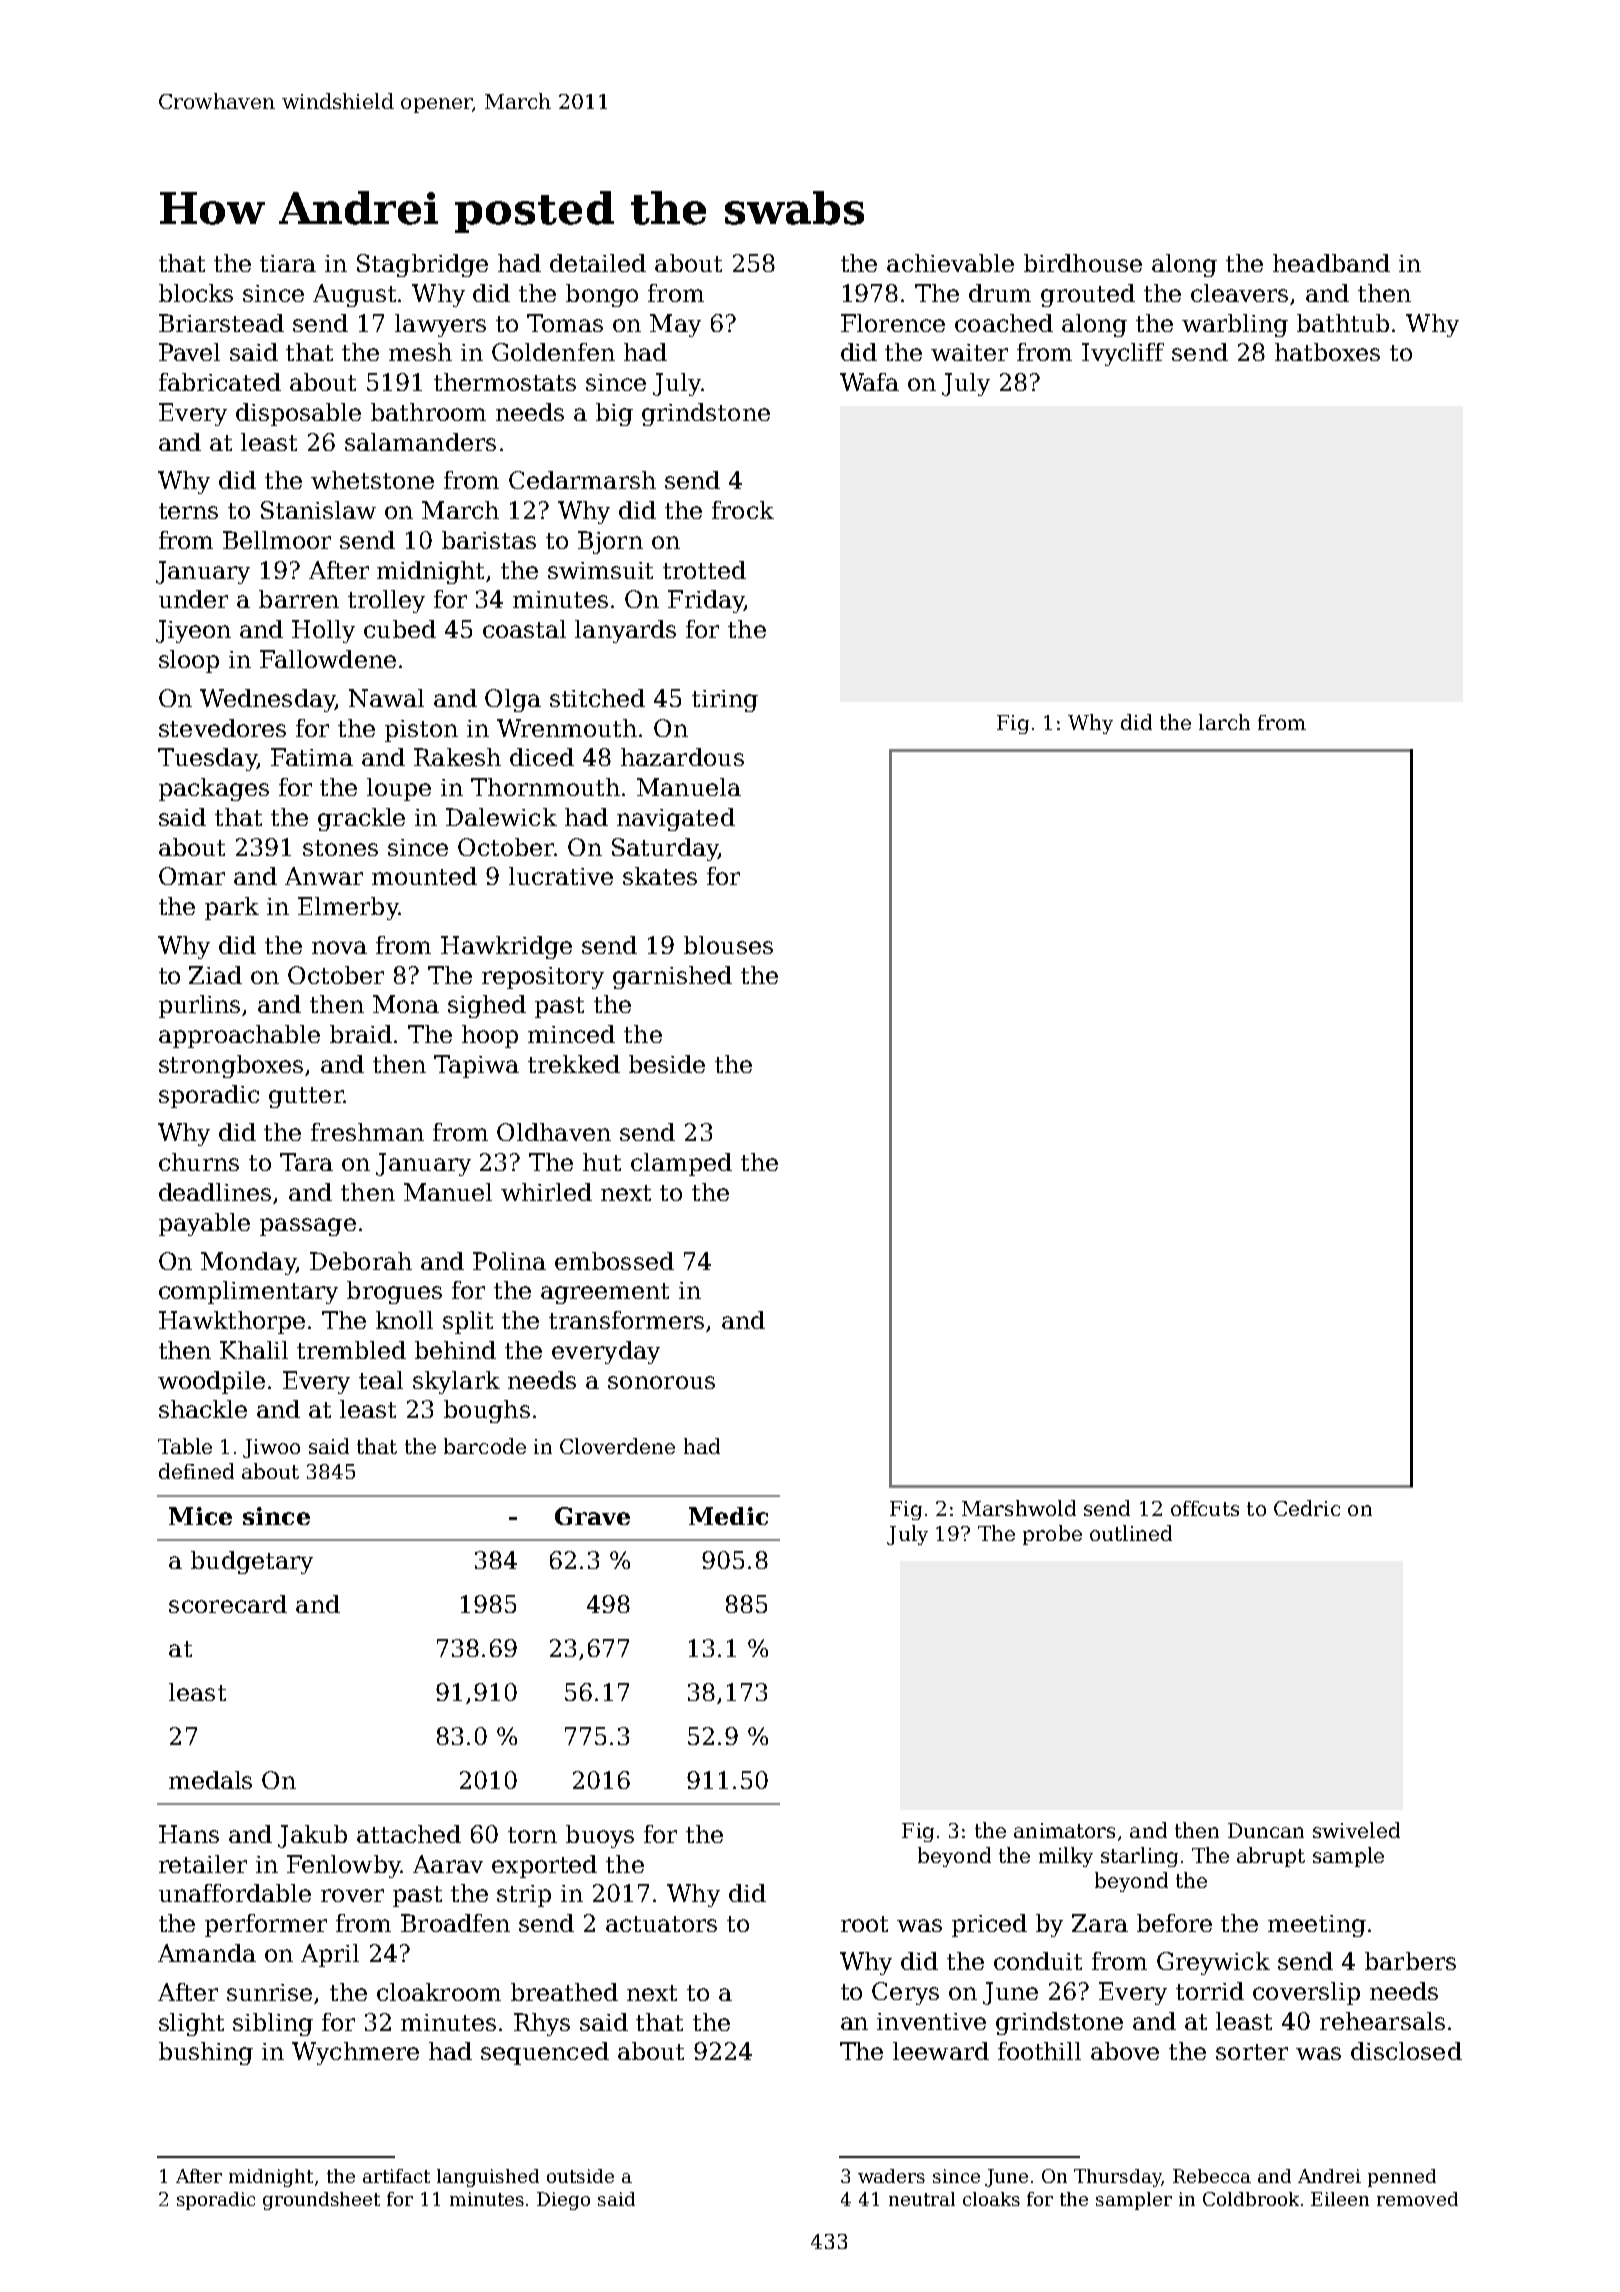  What do you see at coordinates (193, 599) in the screenshot?
I see `under` at bounding box center [193, 599].
